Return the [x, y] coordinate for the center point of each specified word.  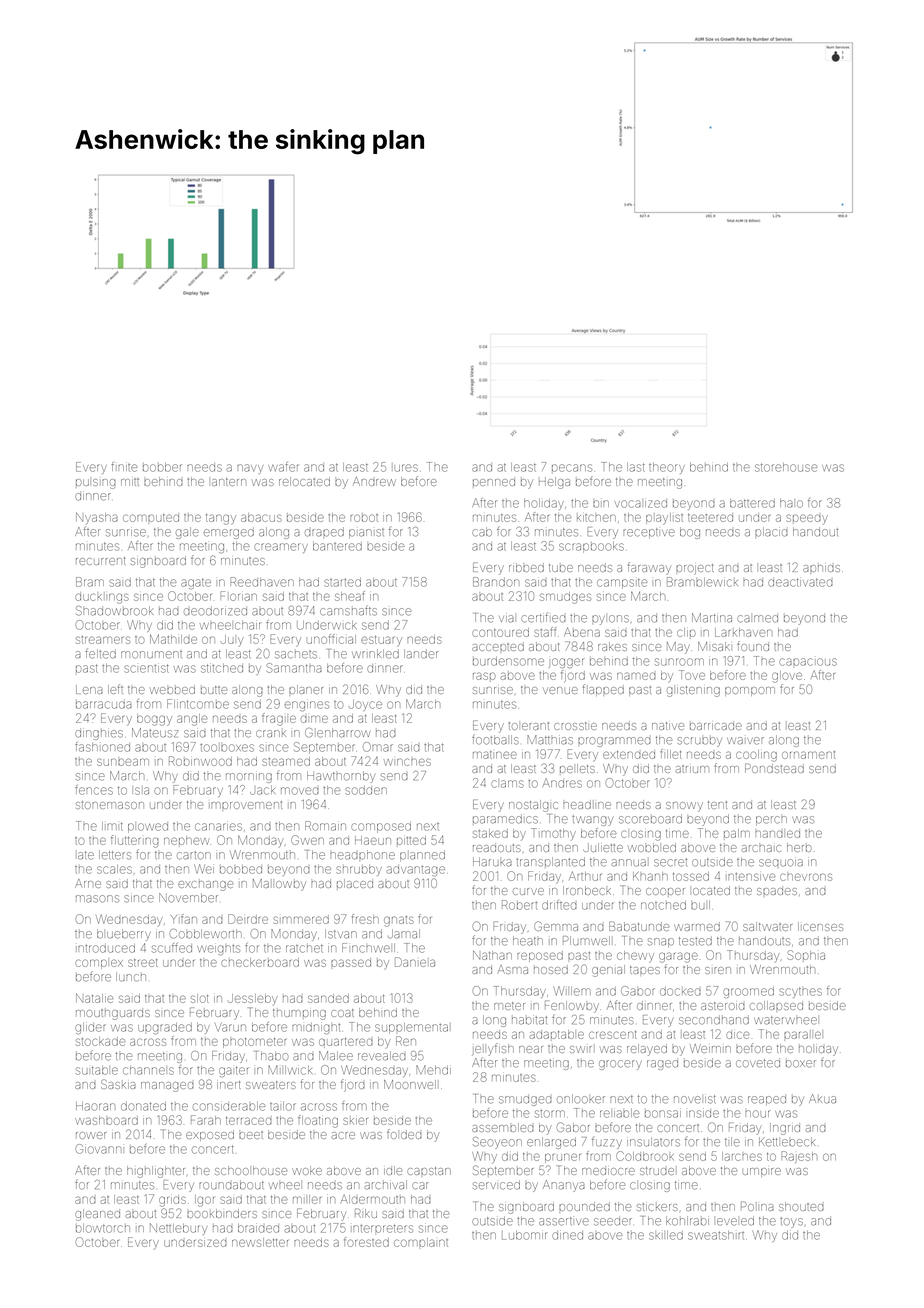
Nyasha [97, 518]
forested [366, 1242]
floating [318, 1121]
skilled [666, 1235]
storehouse [786, 467]
